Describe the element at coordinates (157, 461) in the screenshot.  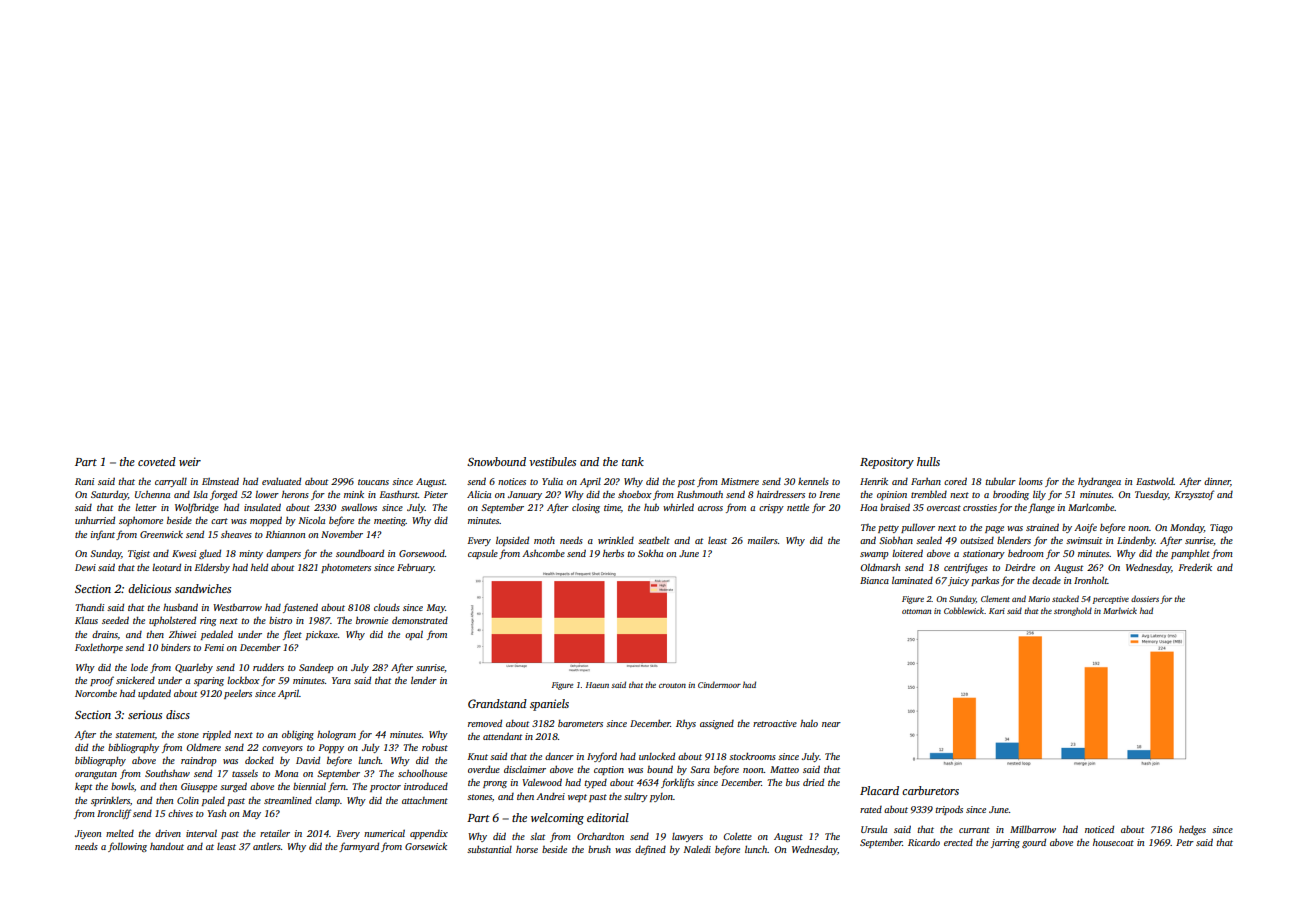
I see `coveted` at that location.
